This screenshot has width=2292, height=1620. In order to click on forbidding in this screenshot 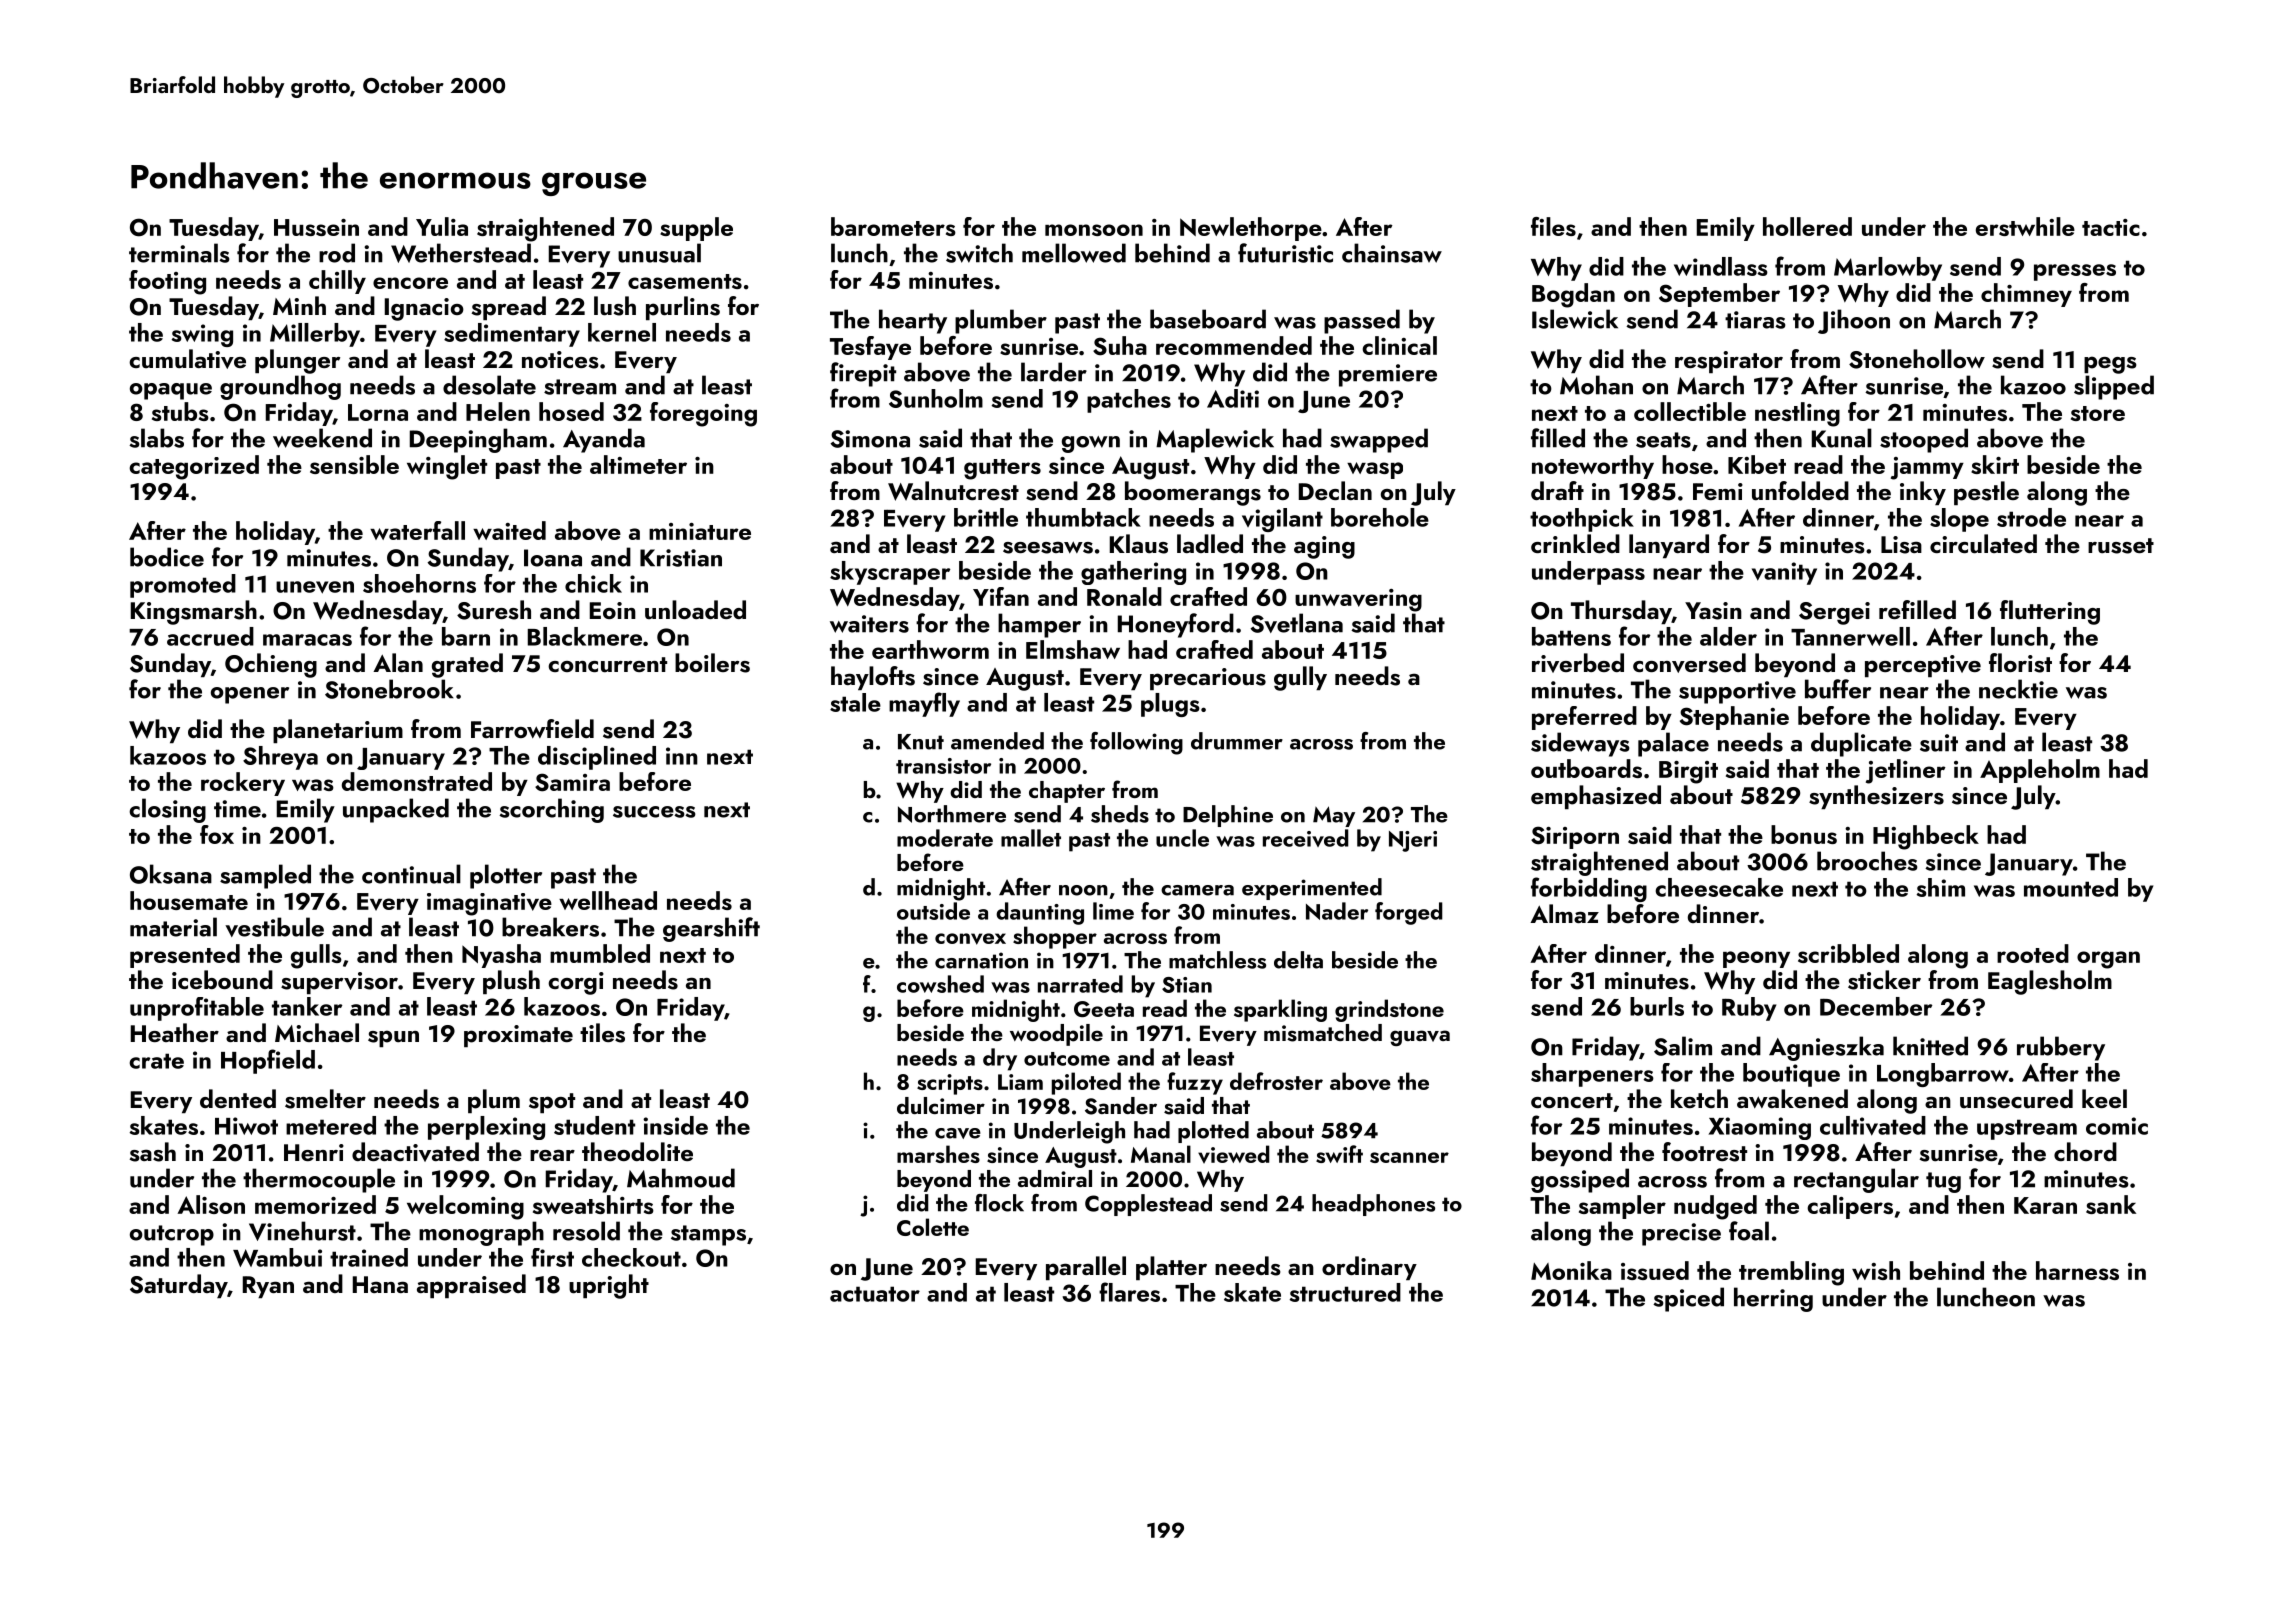, I will do `click(1589, 889)`.
